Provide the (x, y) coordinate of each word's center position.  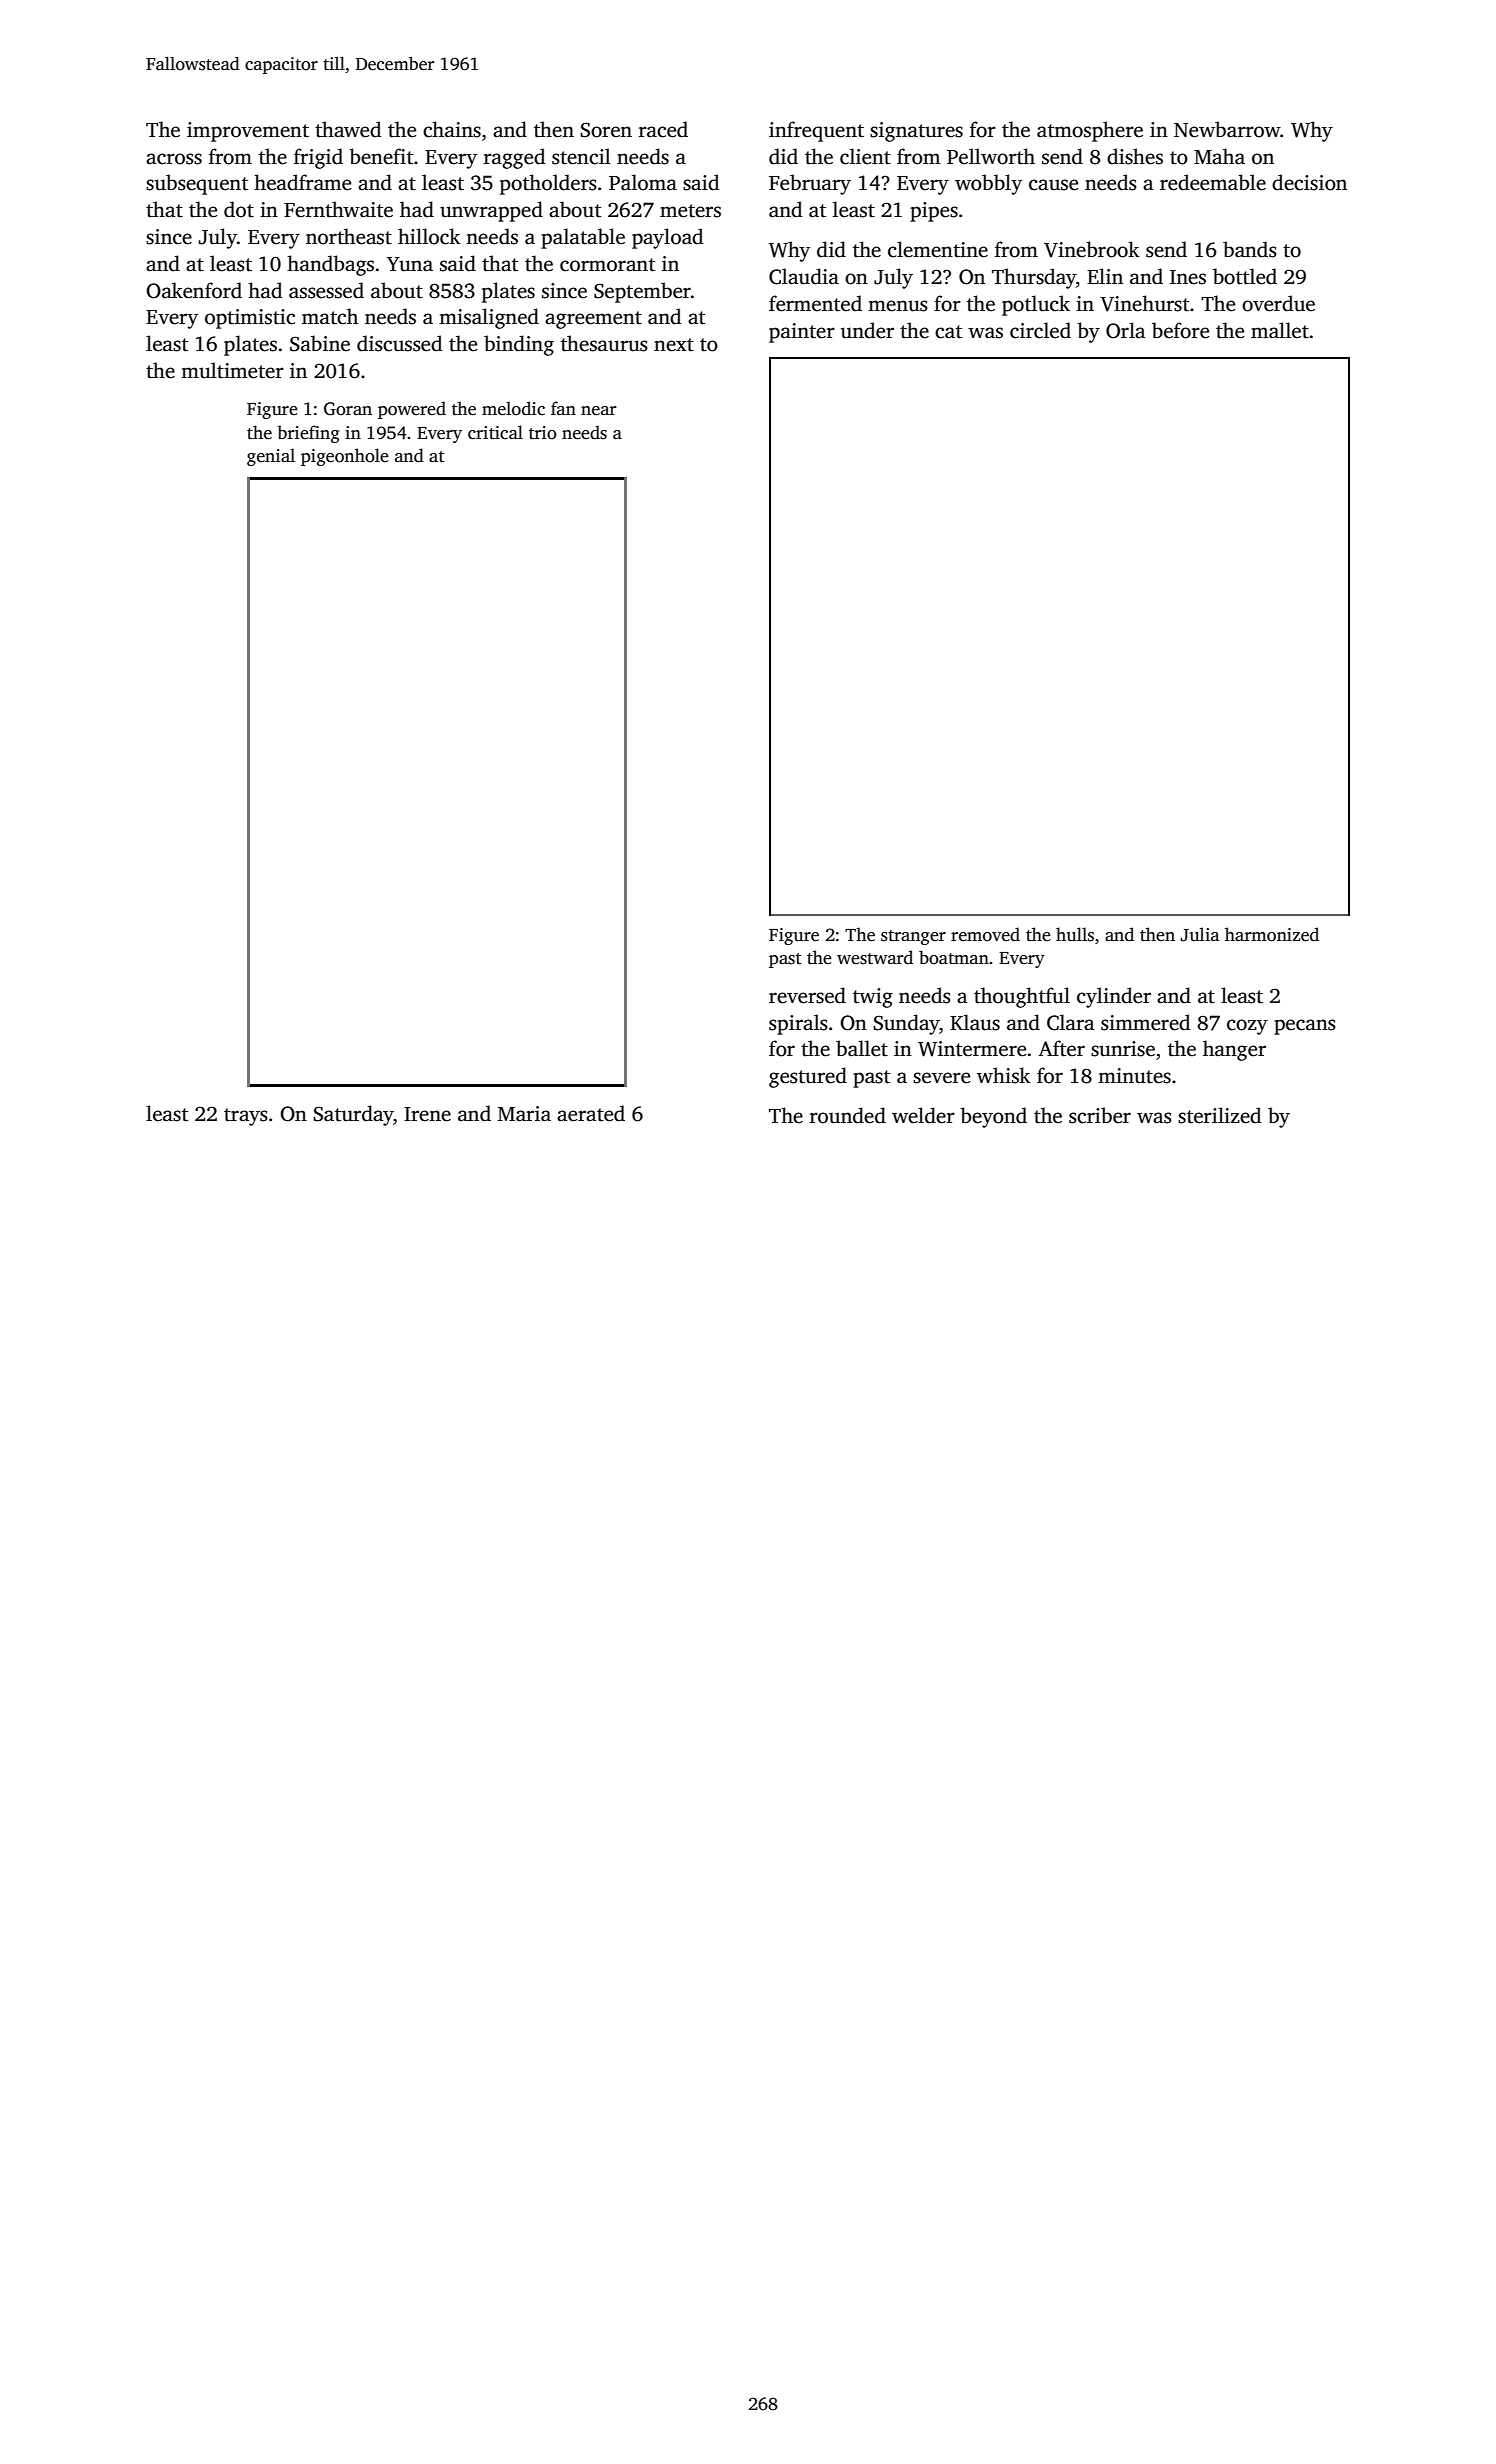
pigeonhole (345, 457)
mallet (1280, 330)
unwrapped (491, 211)
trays (246, 1117)
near (599, 411)
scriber (1100, 1115)
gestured (808, 1077)
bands (1250, 249)
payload (668, 238)
